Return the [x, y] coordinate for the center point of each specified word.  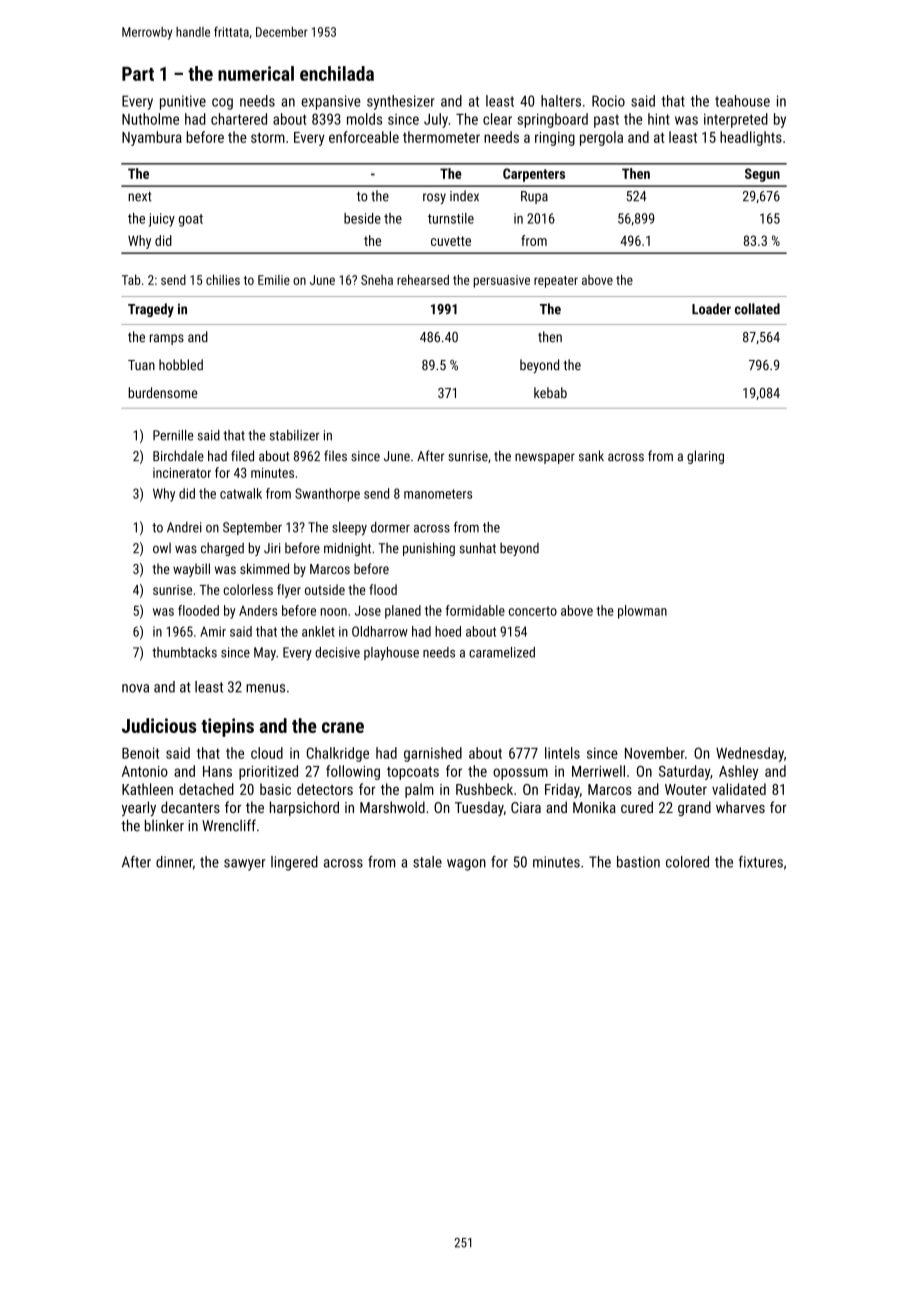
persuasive [502, 281]
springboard [552, 120]
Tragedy [151, 310]
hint [659, 119]
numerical [256, 73]
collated [757, 309]
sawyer [244, 865]
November [655, 753]
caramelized [502, 652]
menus [265, 688]
